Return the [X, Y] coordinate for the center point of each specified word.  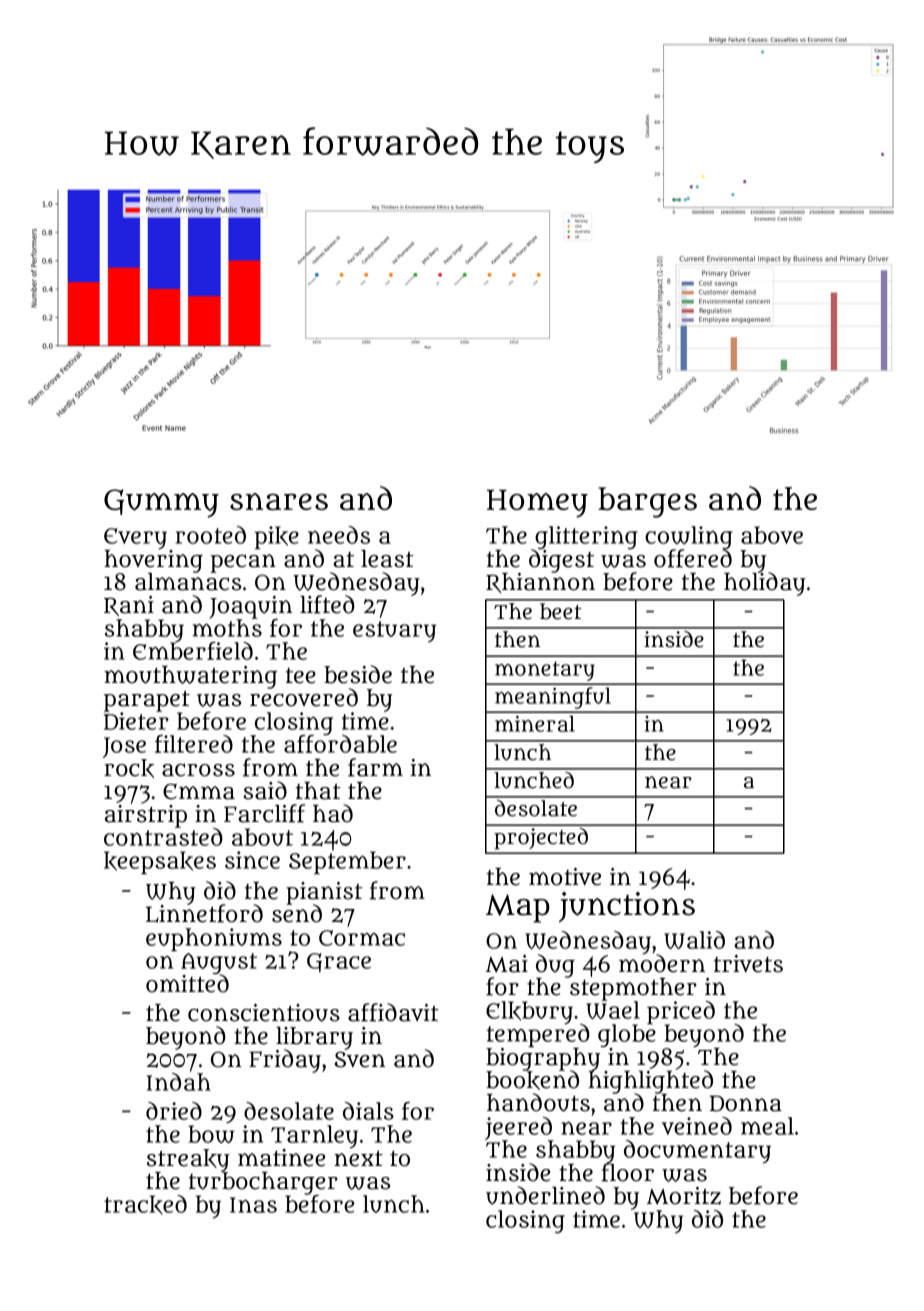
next [358, 1158]
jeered [518, 1128]
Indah [179, 1082]
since [252, 860]
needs [339, 535]
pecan [243, 563]
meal [767, 1126]
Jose [124, 747]
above [772, 535]
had [333, 813]
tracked [145, 1205]
